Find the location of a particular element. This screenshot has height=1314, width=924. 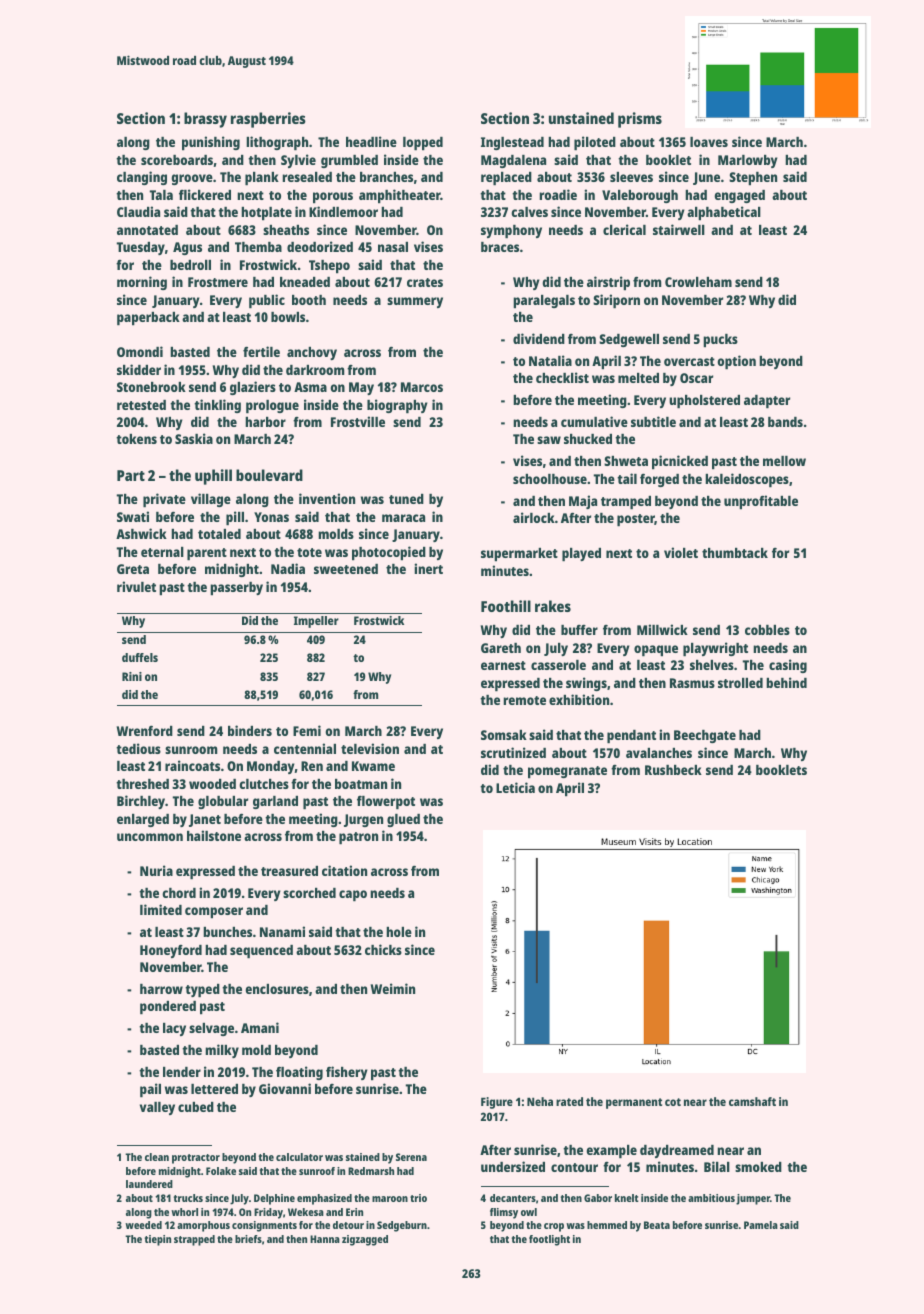

biography is located at coordinates (397, 406).
